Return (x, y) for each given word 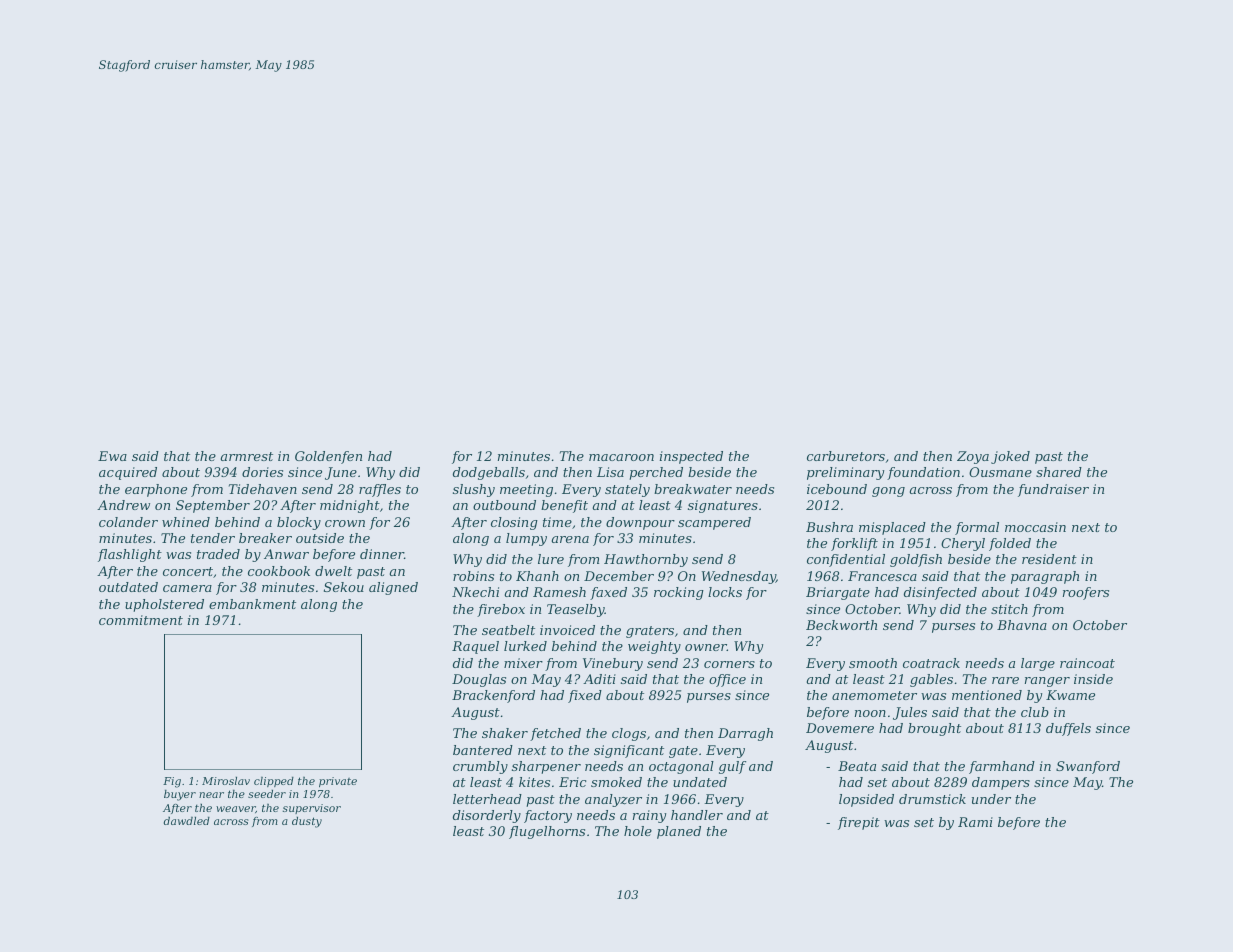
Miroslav (226, 781)
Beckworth (841, 625)
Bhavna (1022, 625)
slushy (474, 490)
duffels (1068, 729)
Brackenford (493, 696)
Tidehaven (263, 489)
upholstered (164, 605)
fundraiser (1053, 490)
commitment (141, 620)
